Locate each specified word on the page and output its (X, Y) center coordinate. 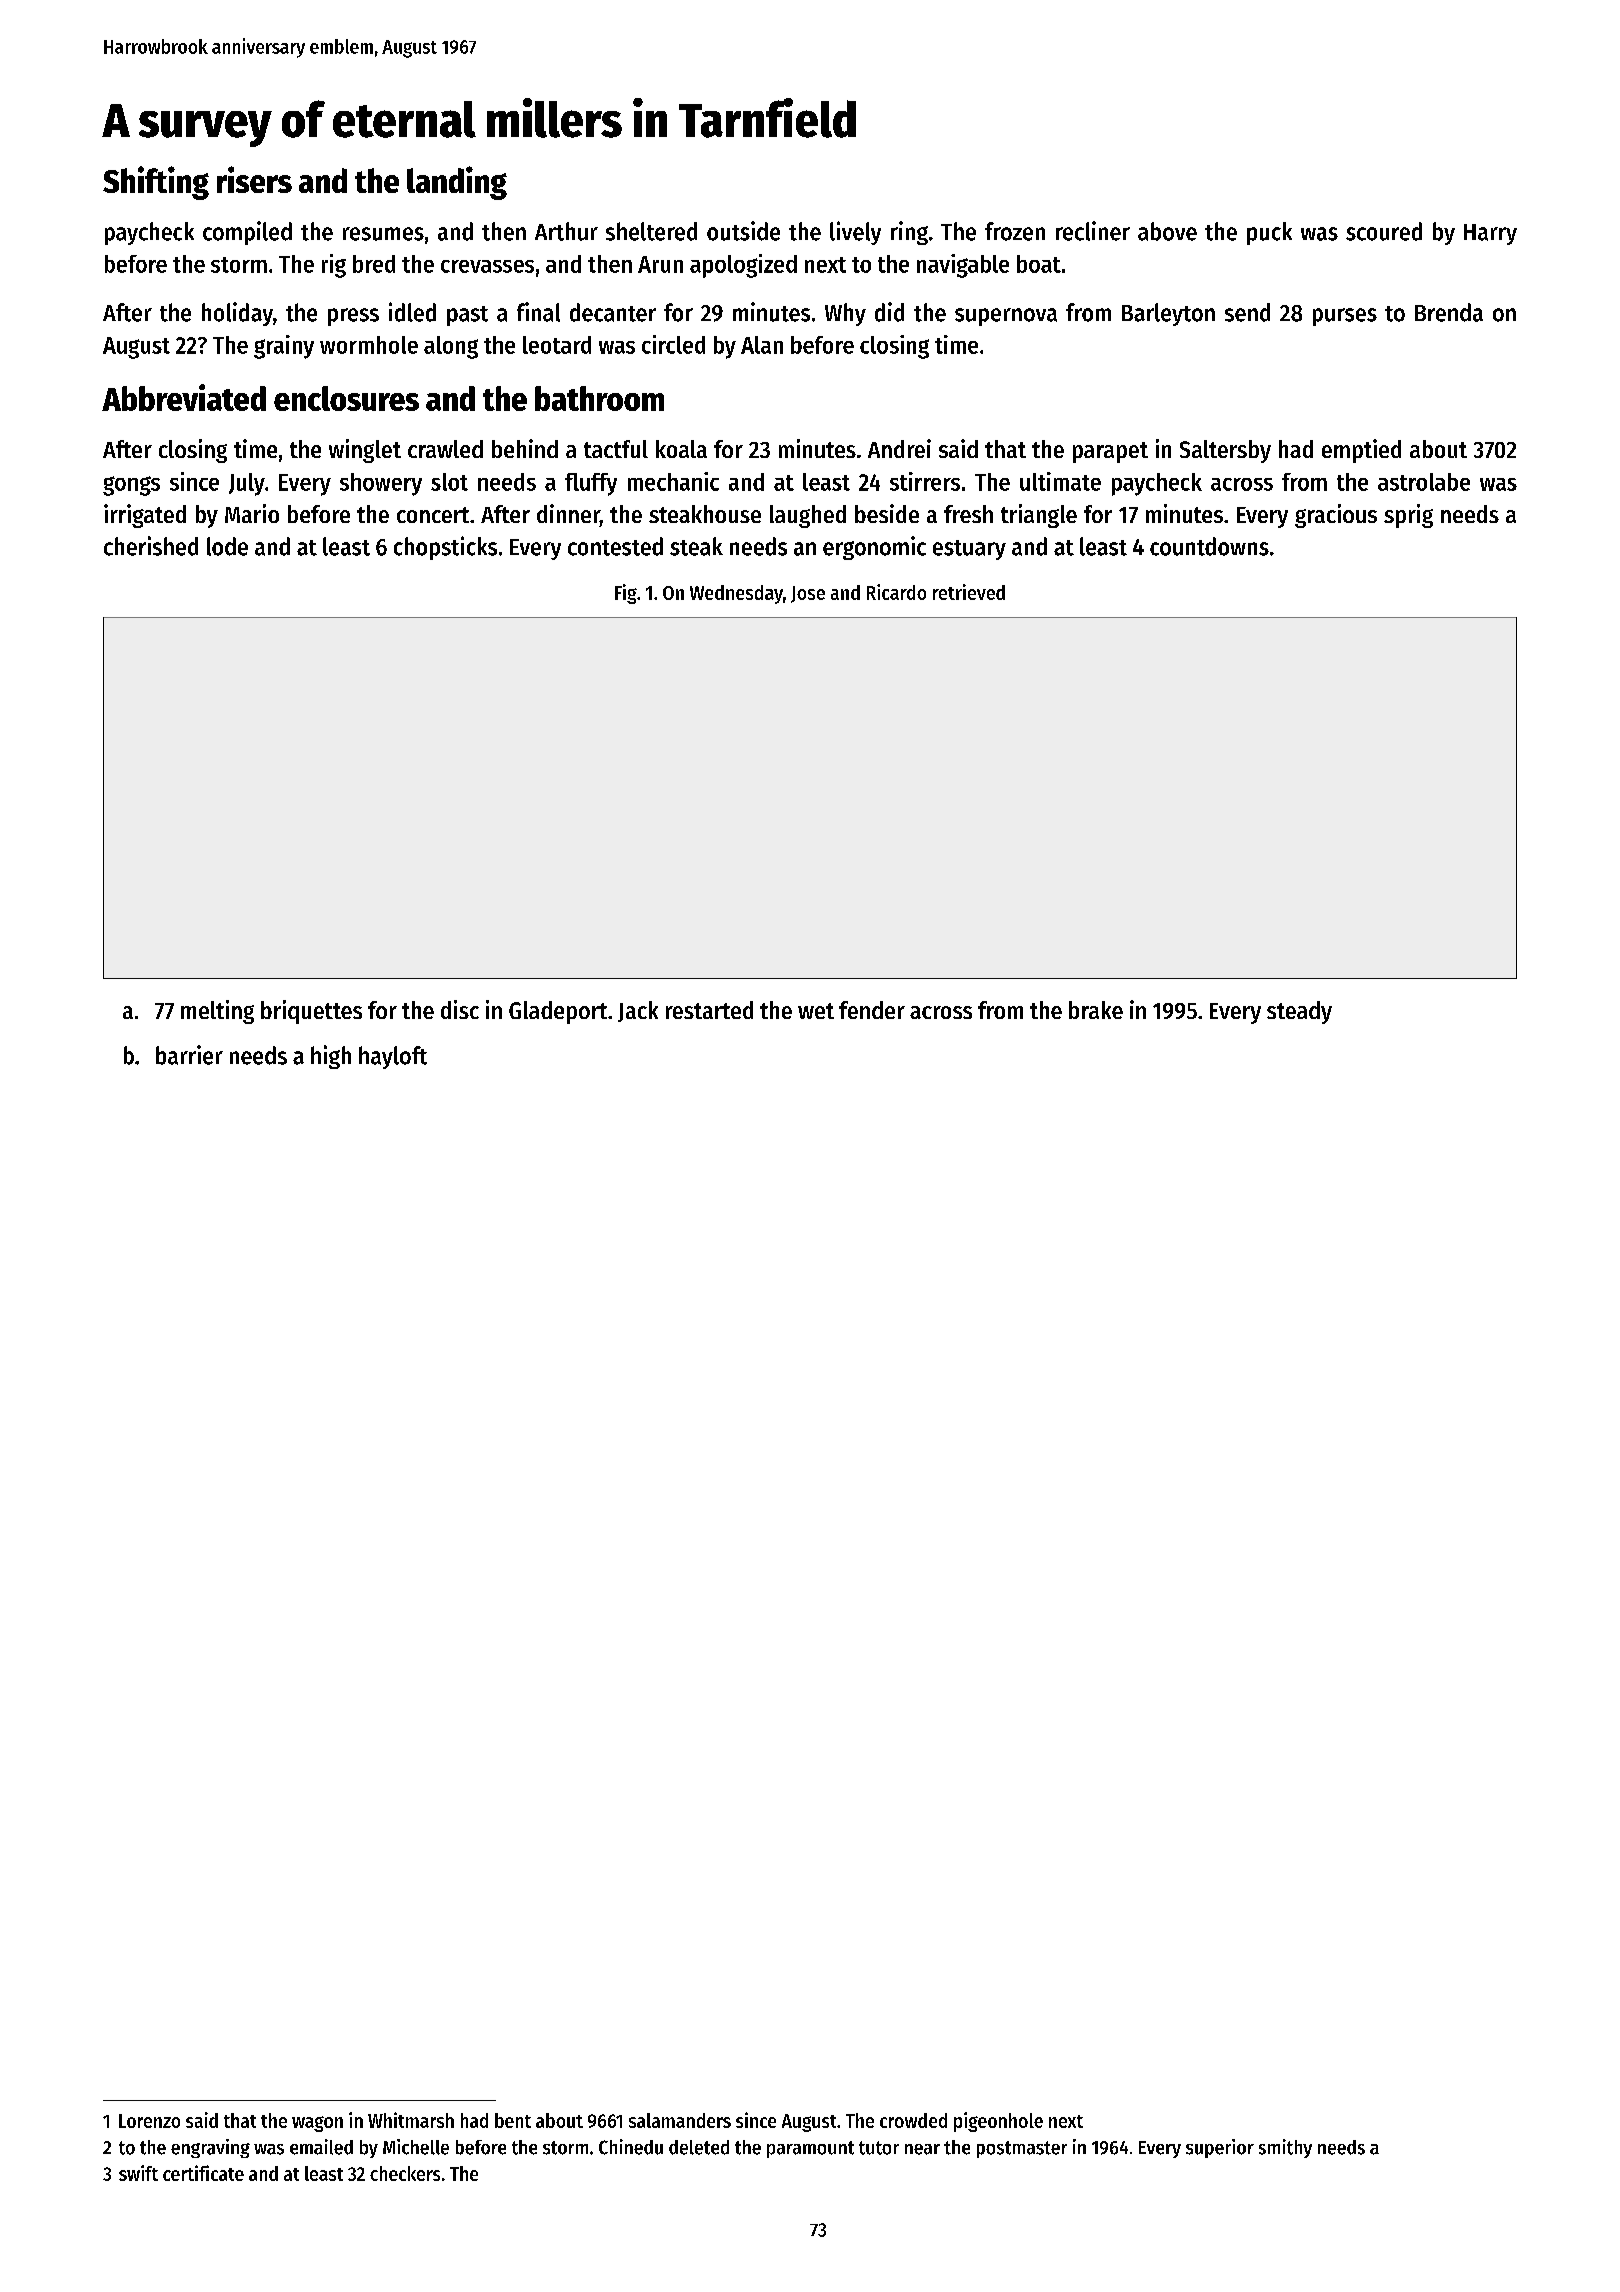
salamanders (680, 2120)
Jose (808, 594)
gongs (131, 486)
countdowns (1209, 546)
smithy (1285, 2148)
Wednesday (736, 594)
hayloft (393, 1057)
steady (1299, 1012)
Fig (626, 594)
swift (138, 2173)
